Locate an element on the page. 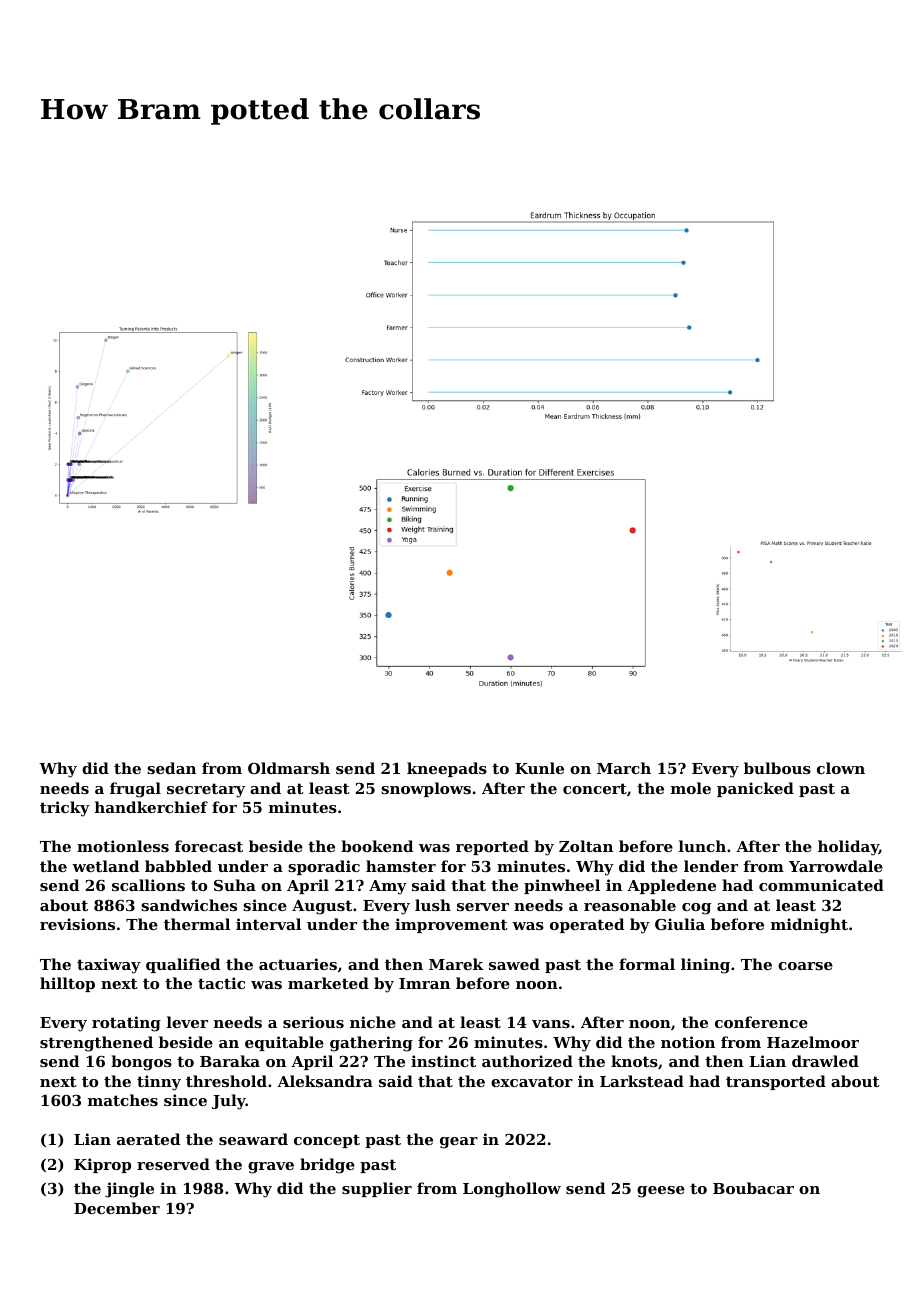 The image size is (924, 1308). panicked is located at coordinates (755, 789).
